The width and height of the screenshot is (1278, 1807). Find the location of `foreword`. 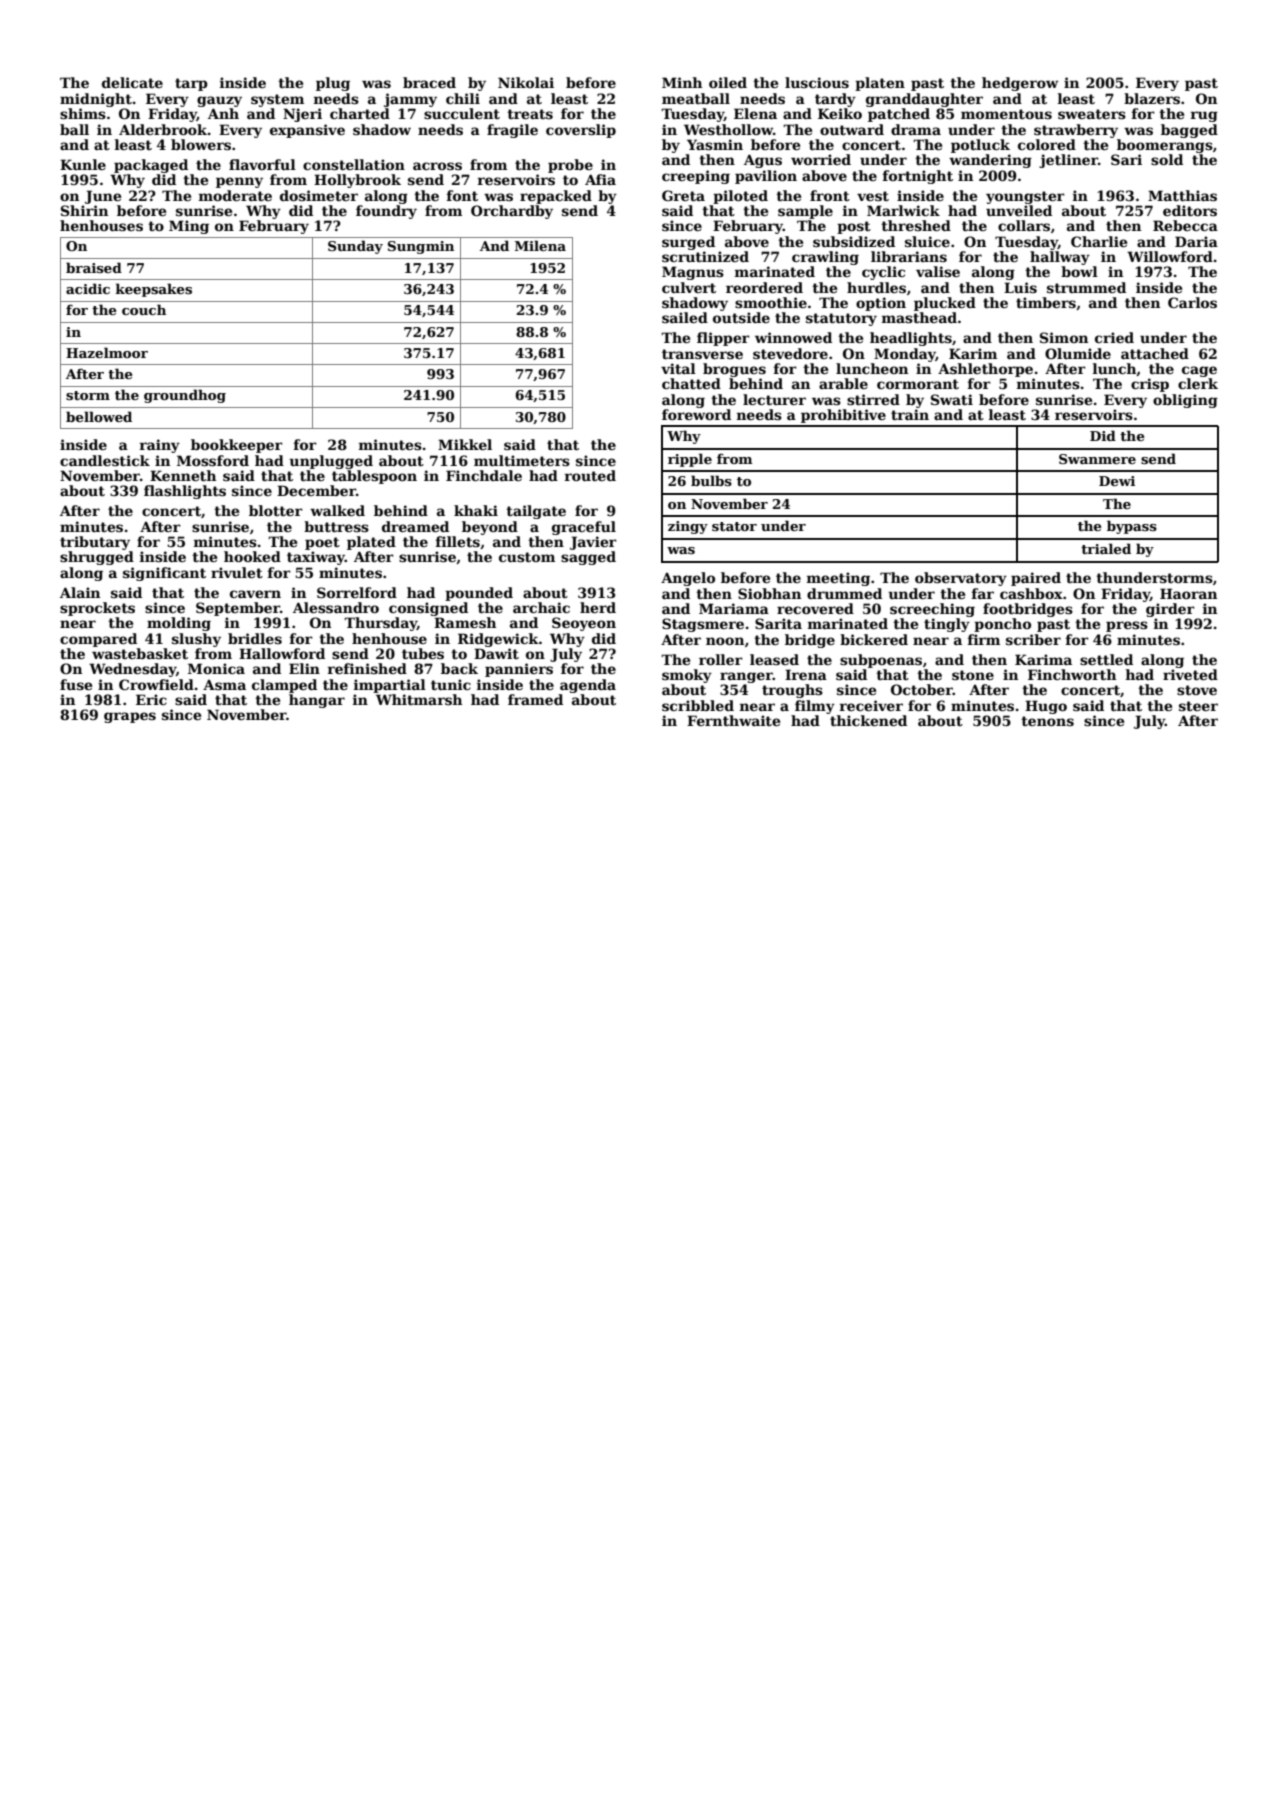

foreword is located at coordinates (696, 414).
